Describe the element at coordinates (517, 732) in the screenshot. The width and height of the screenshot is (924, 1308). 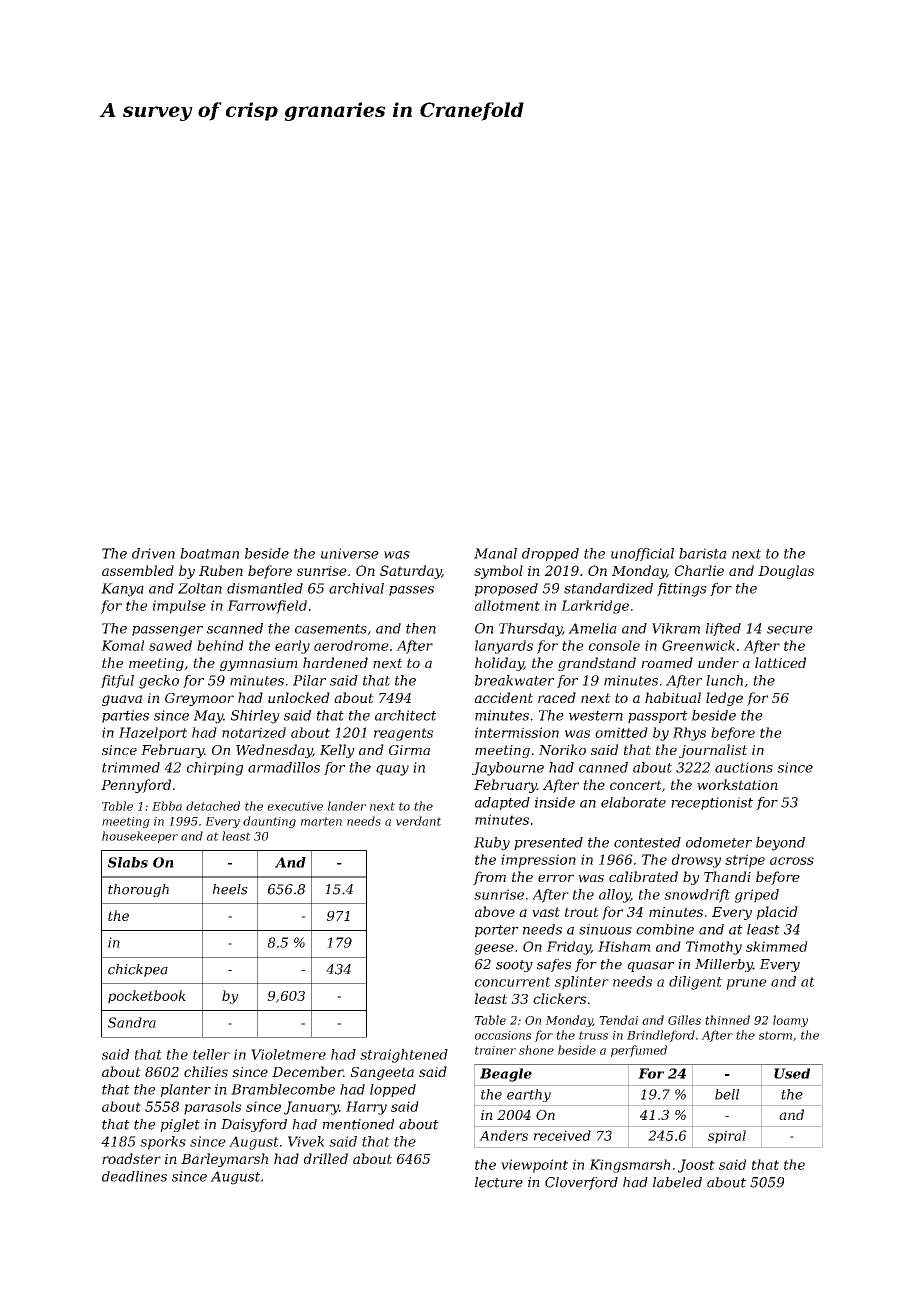
I see `intermission` at that location.
